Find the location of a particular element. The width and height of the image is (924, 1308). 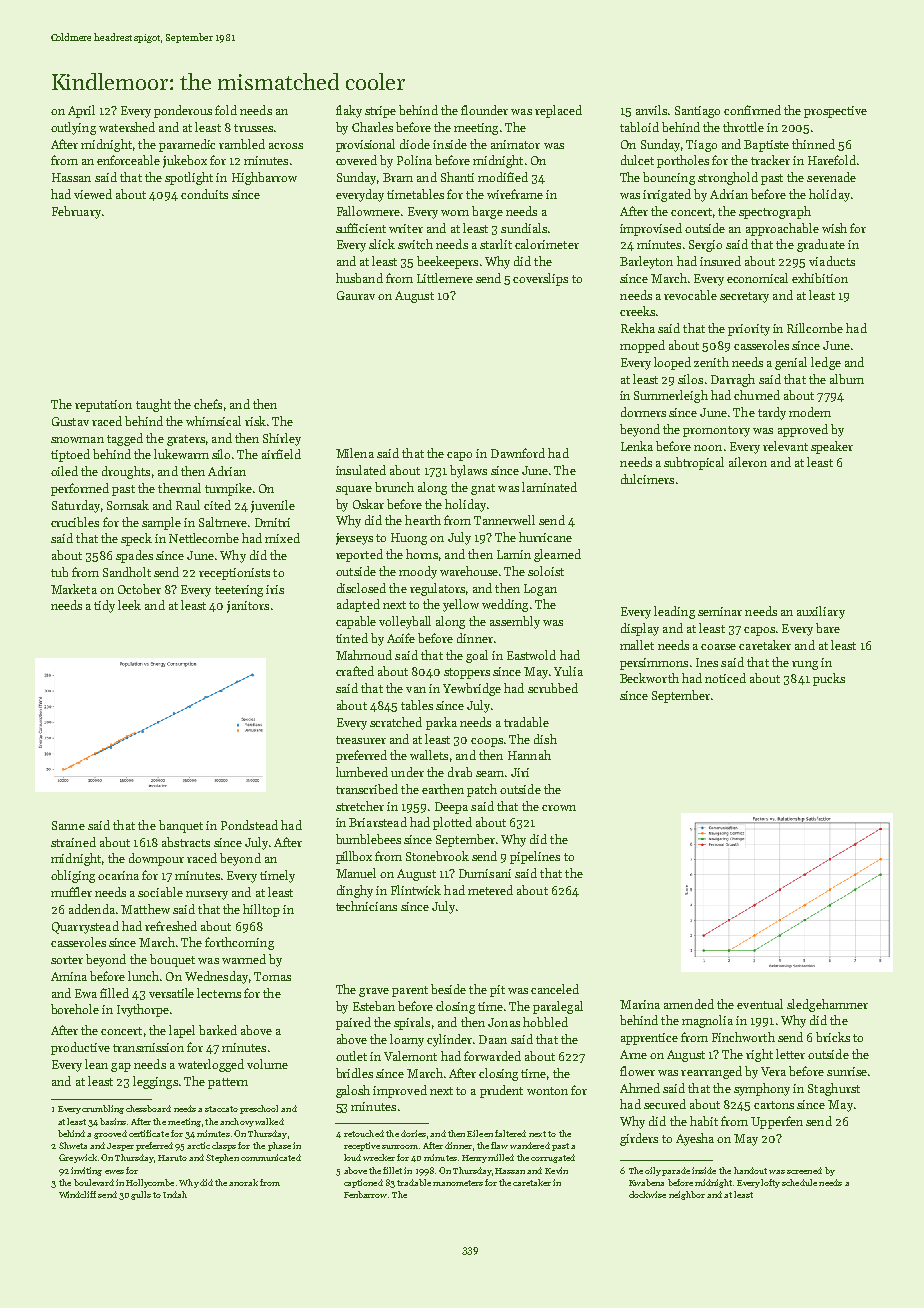

crown is located at coordinates (559, 808).
